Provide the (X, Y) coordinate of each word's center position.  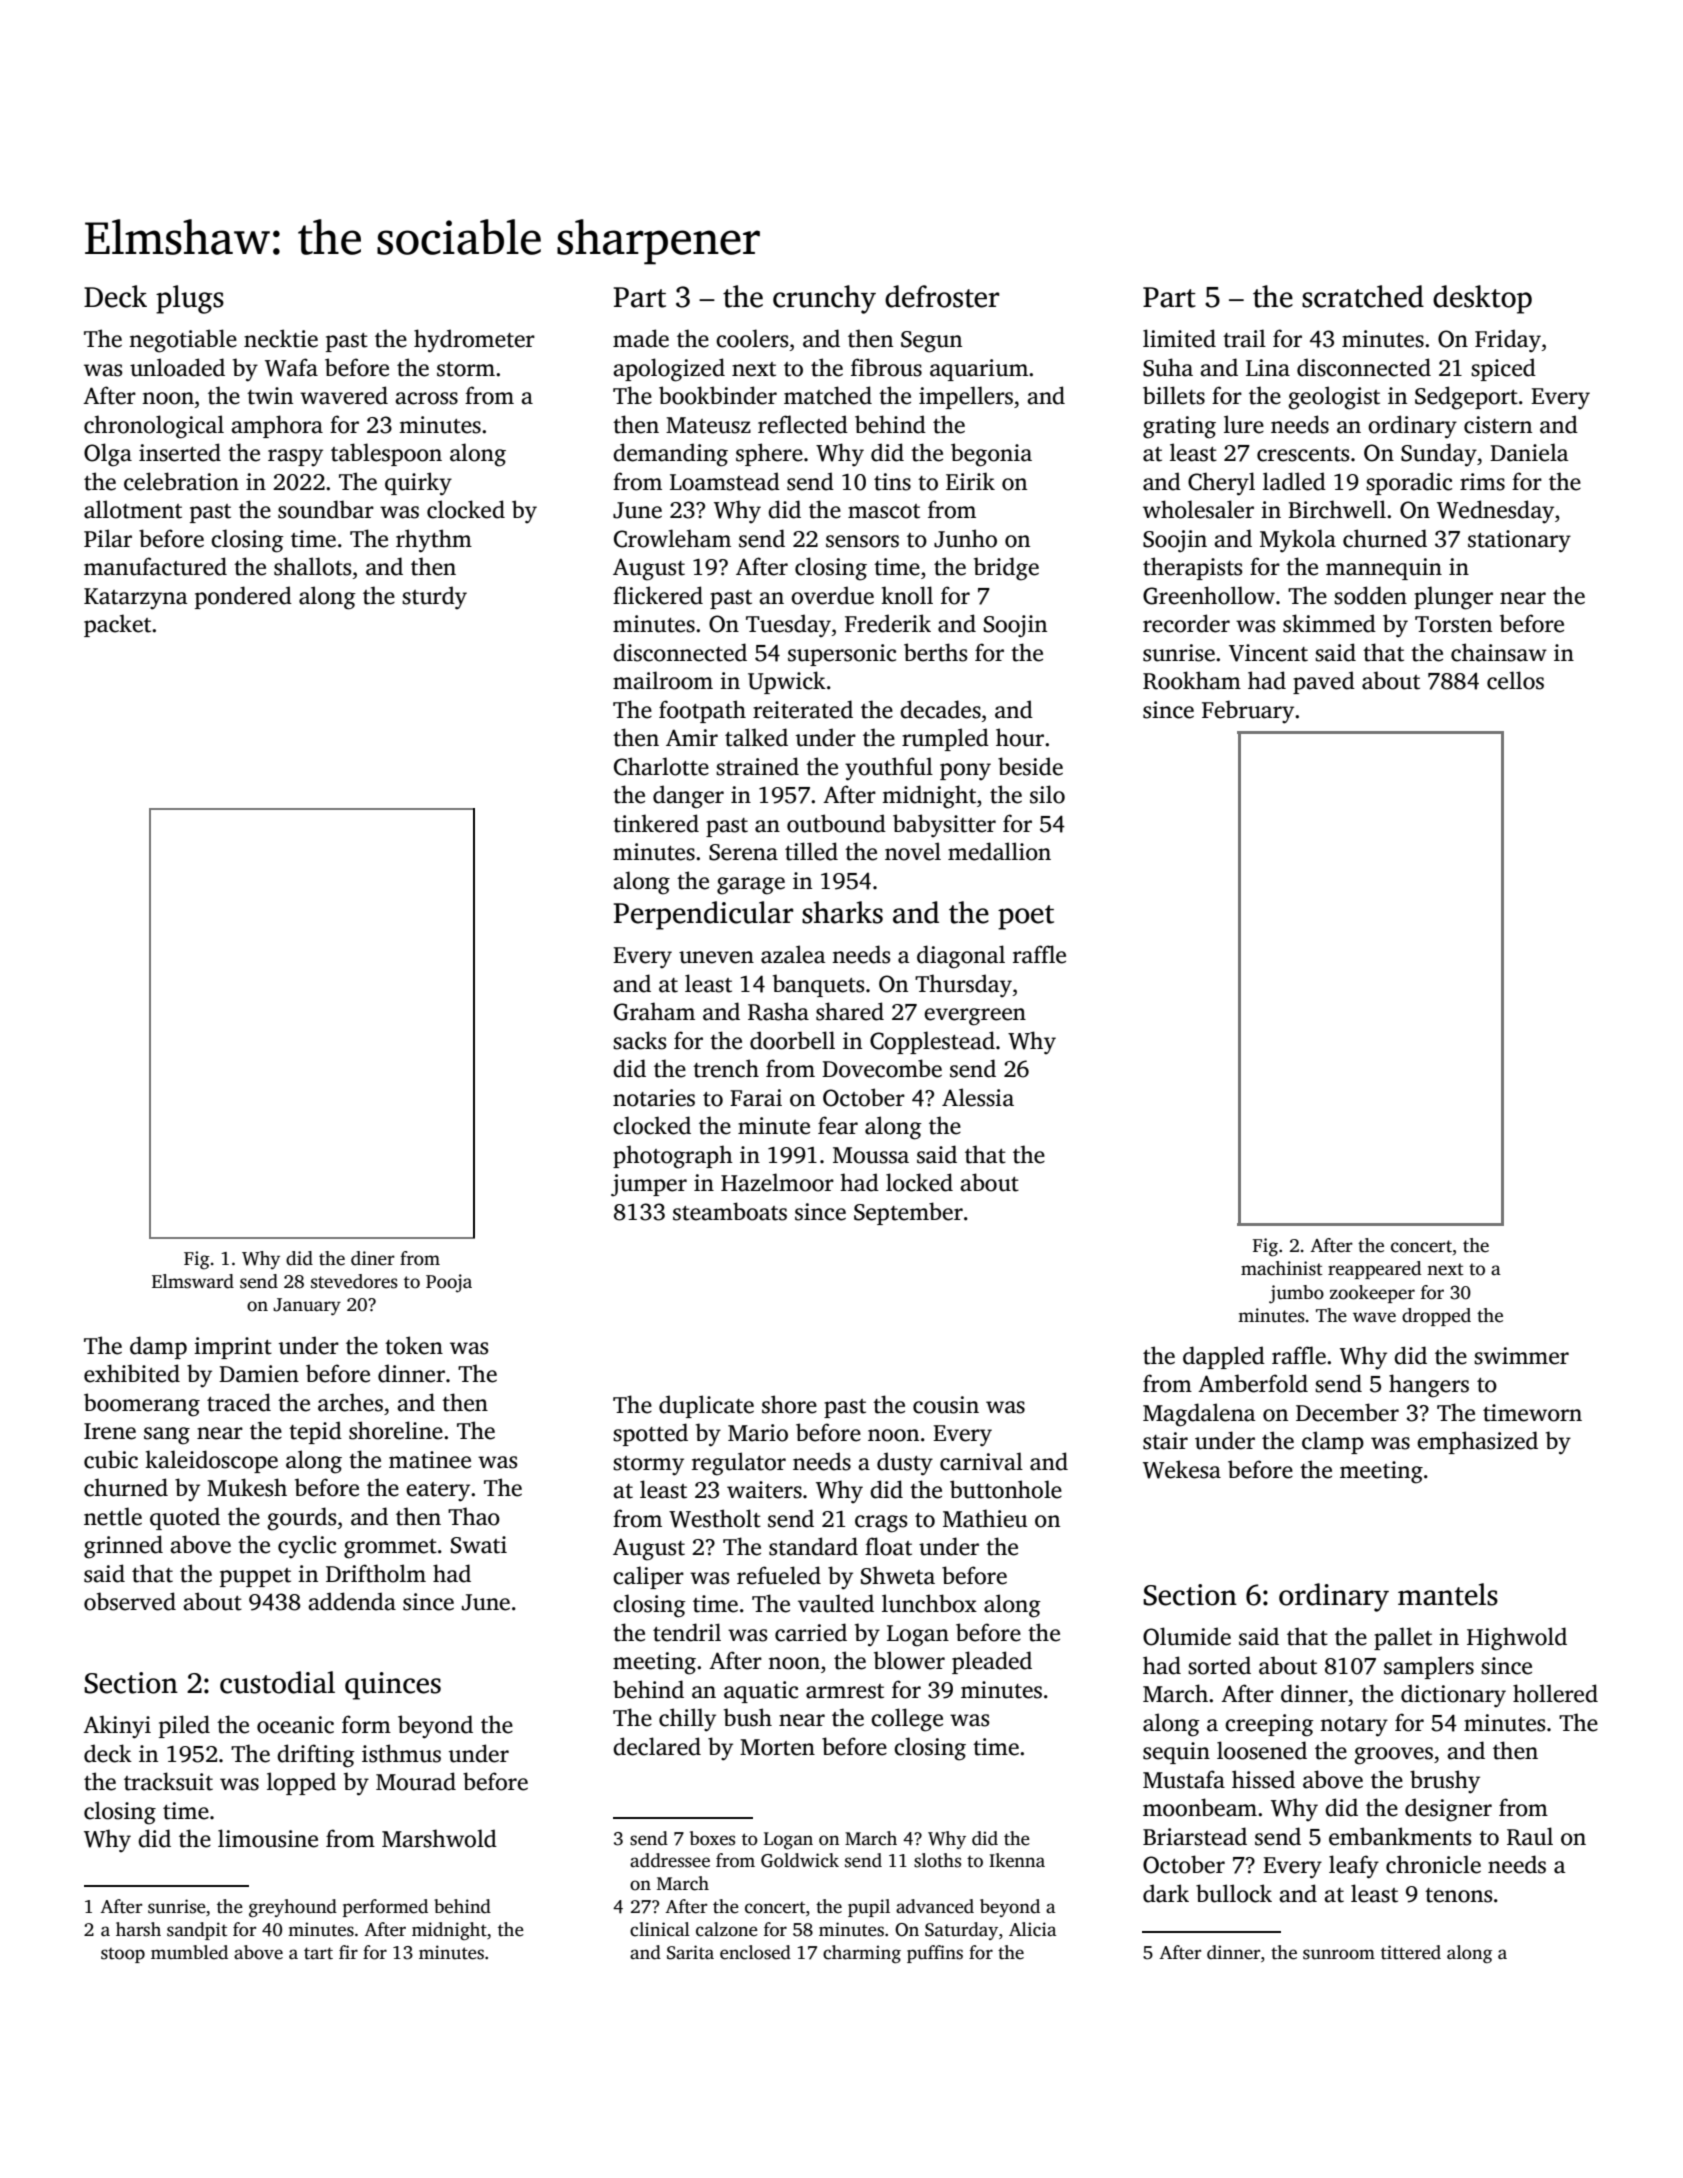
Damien (259, 1374)
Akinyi (117, 1727)
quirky (418, 484)
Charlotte (661, 766)
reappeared (1374, 1270)
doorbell (792, 1040)
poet (1026, 917)
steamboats (730, 1211)
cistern (1498, 425)
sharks (842, 912)
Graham (654, 1011)
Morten (777, 1747)
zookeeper (1372, 1294)
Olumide (1187, 1636)
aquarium (979, 370)
